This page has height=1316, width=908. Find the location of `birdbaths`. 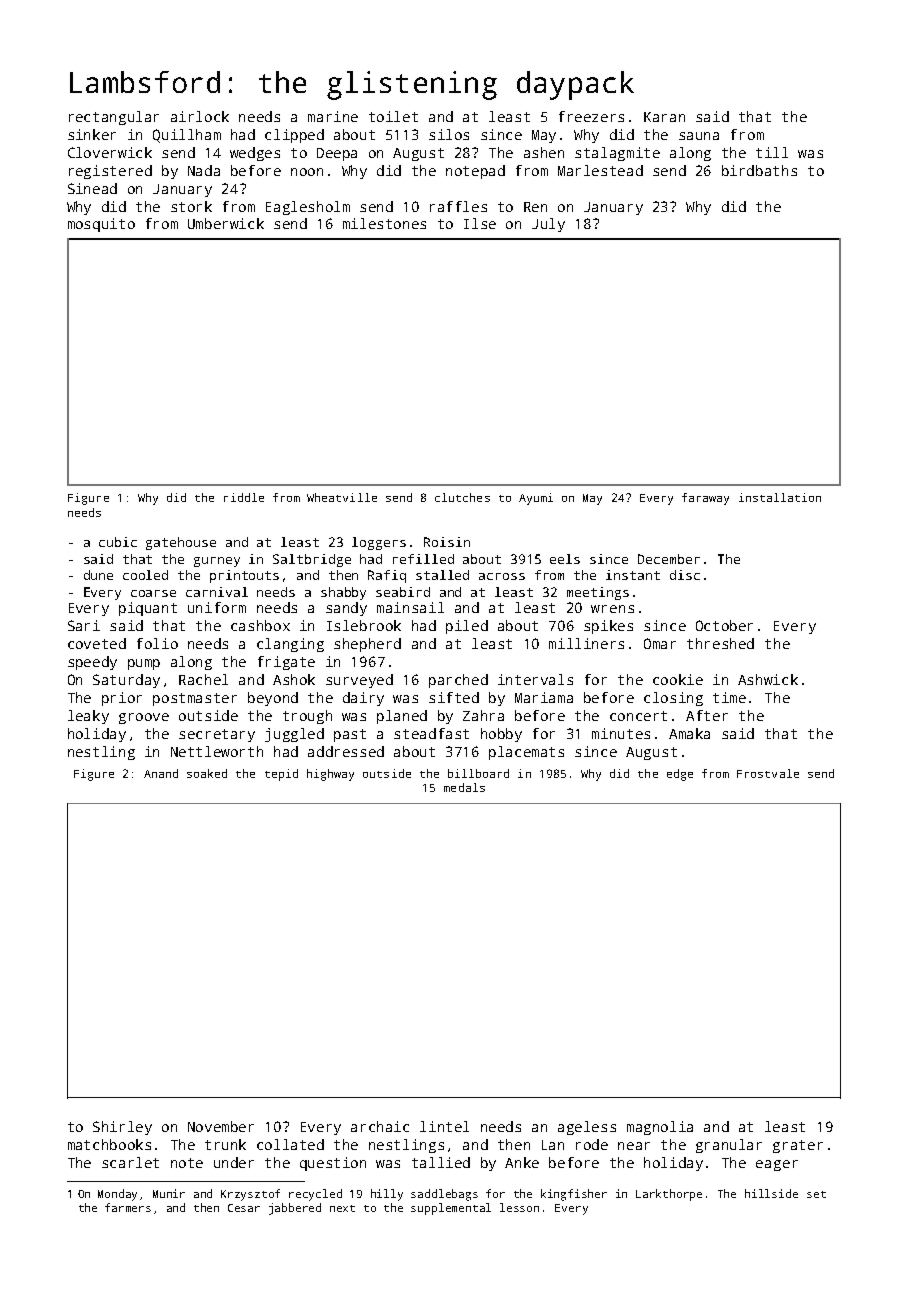

birdbaths is located at coordinates (759, 170).
